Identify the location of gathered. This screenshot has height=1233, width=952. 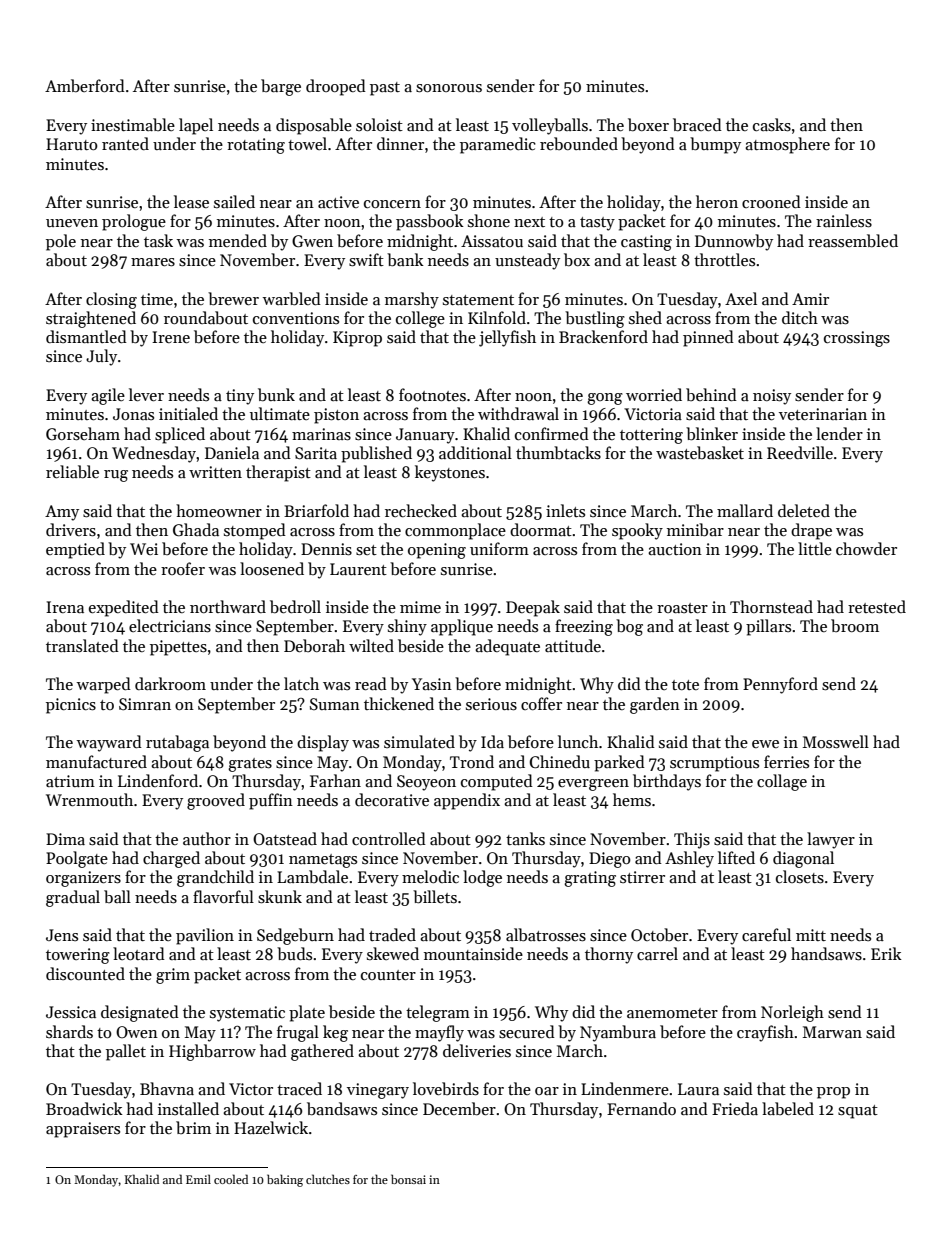
(322, 1052).
